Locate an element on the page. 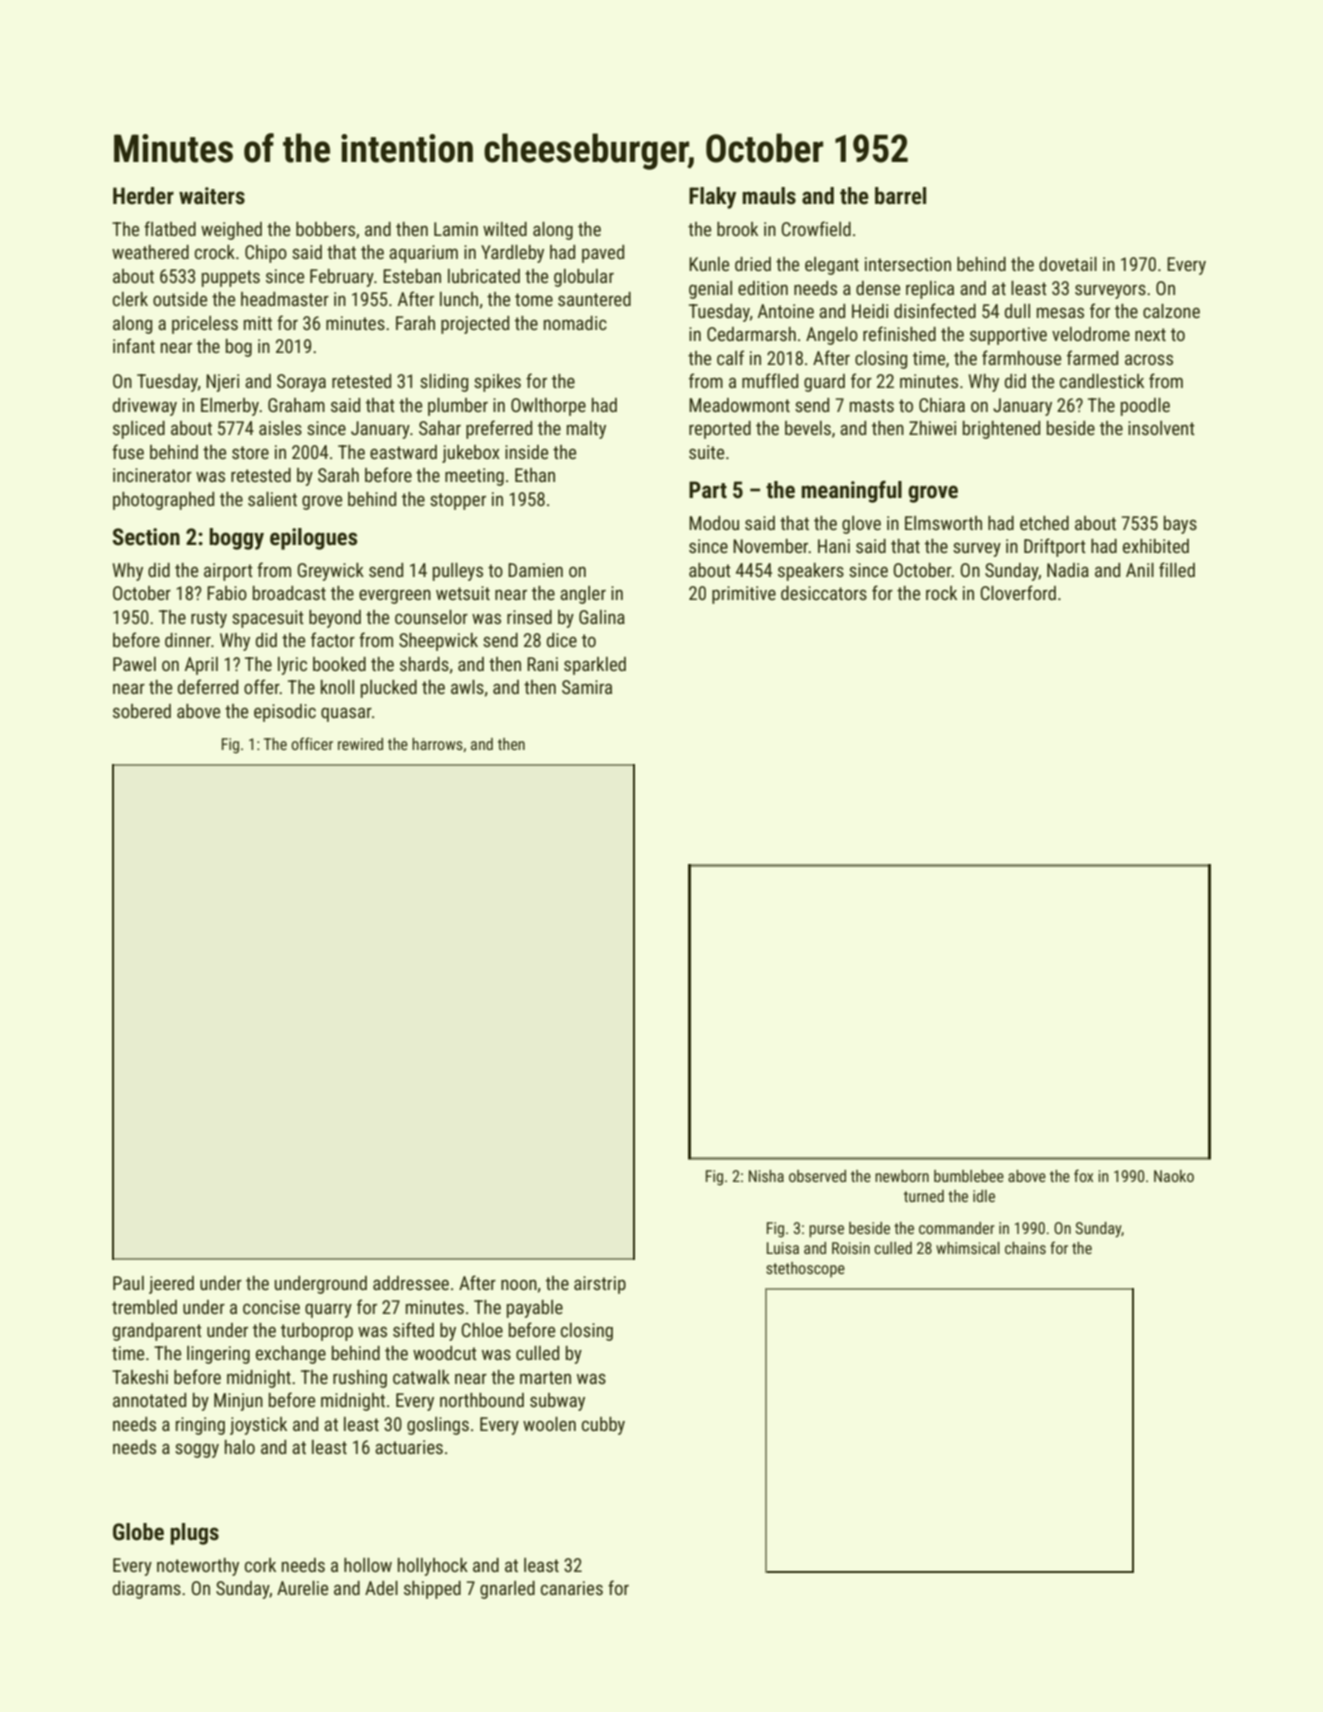  elegant is located at coordinates (832, 266).
